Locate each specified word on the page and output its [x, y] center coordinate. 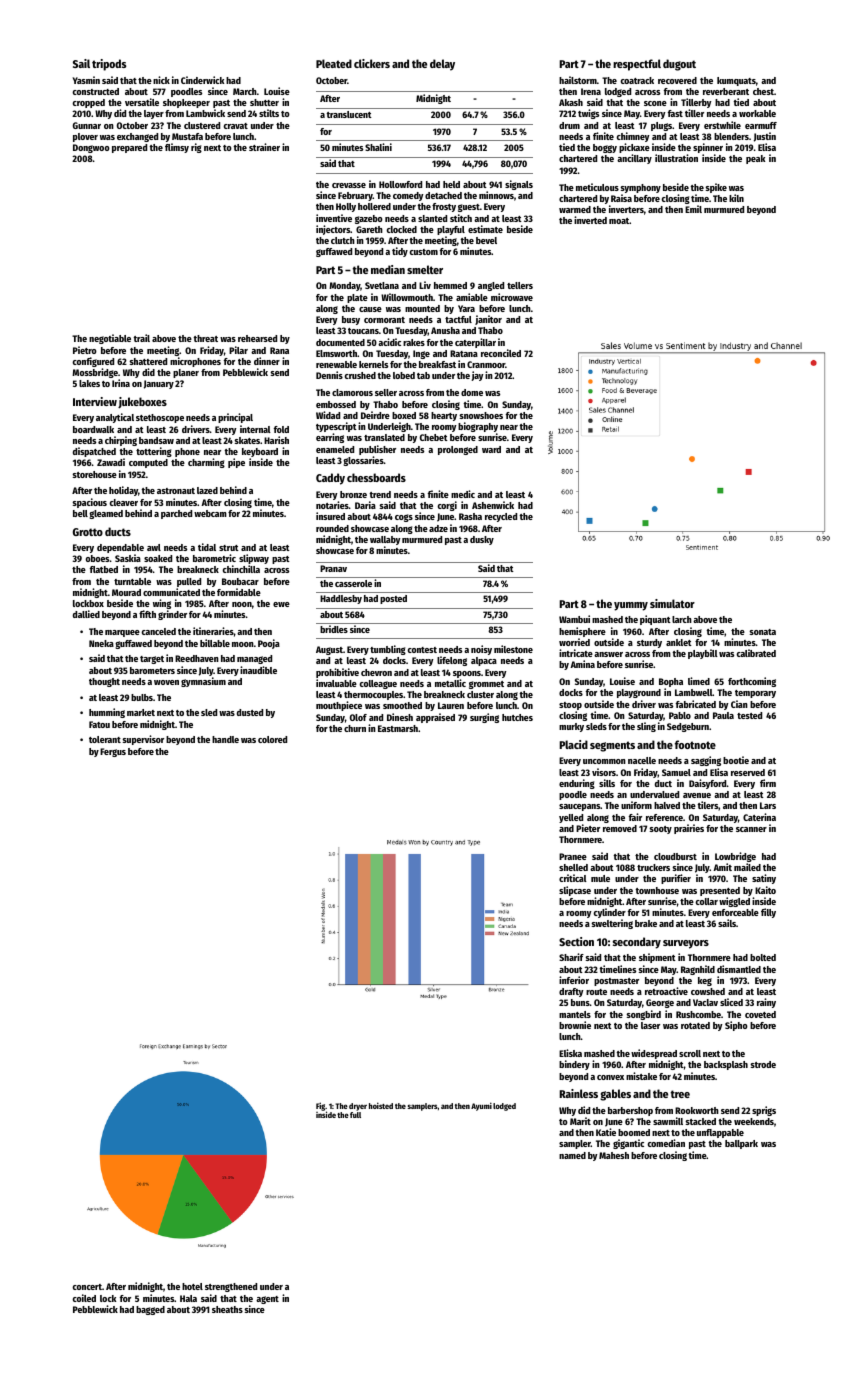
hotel [192, 1286]
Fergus [113, 752]
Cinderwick [202, 80]
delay [442, 65]
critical [573, 878]
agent [267, 1300]
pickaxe [634, 148]
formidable [239, 592]
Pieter [588, 828]
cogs [404, 518]
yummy [631, 606]
